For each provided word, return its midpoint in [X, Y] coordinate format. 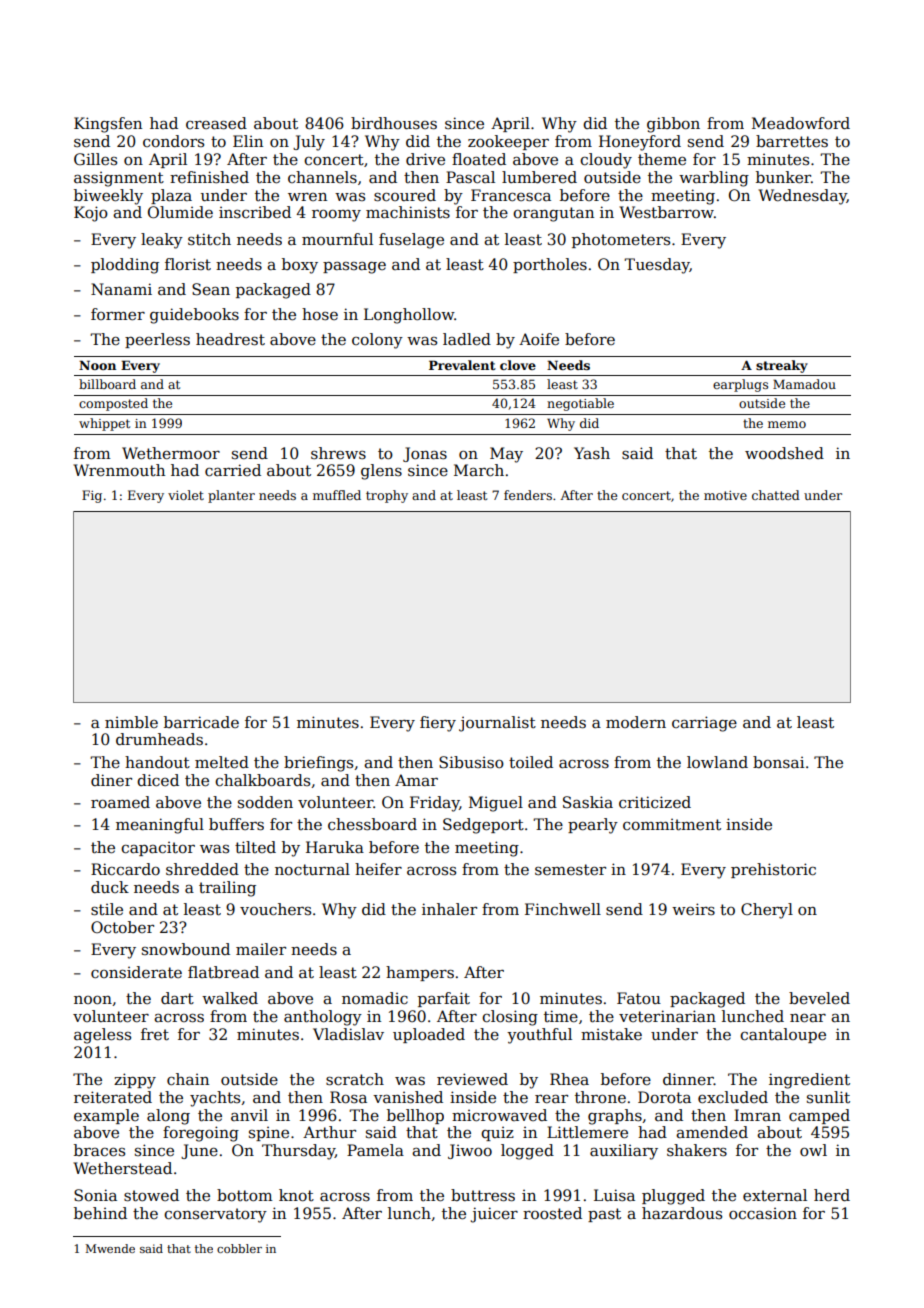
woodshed [784, 453]
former [118, 314]
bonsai [778, 762]
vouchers [275, 909]
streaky [782, 366]
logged [527, 1152]
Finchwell [563, 909]
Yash [592, 453]
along [168, 1117]
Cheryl [767, 911]
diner [111, 780]
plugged [673, 1197]
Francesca [511, 195]
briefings [318, 764]
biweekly [108, 197]
